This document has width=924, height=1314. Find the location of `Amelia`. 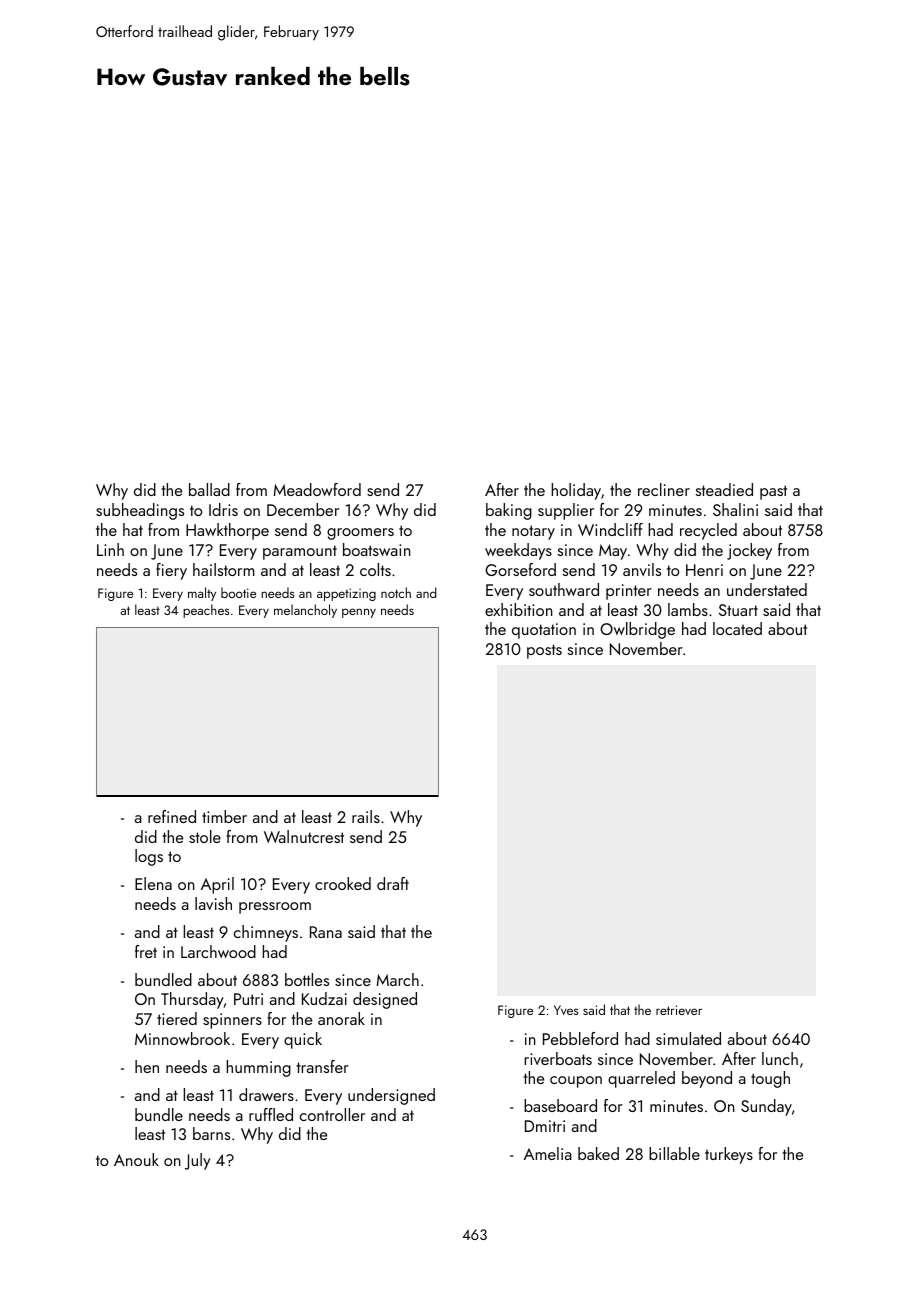

Amelia is located at coordinates (548, 1153).
